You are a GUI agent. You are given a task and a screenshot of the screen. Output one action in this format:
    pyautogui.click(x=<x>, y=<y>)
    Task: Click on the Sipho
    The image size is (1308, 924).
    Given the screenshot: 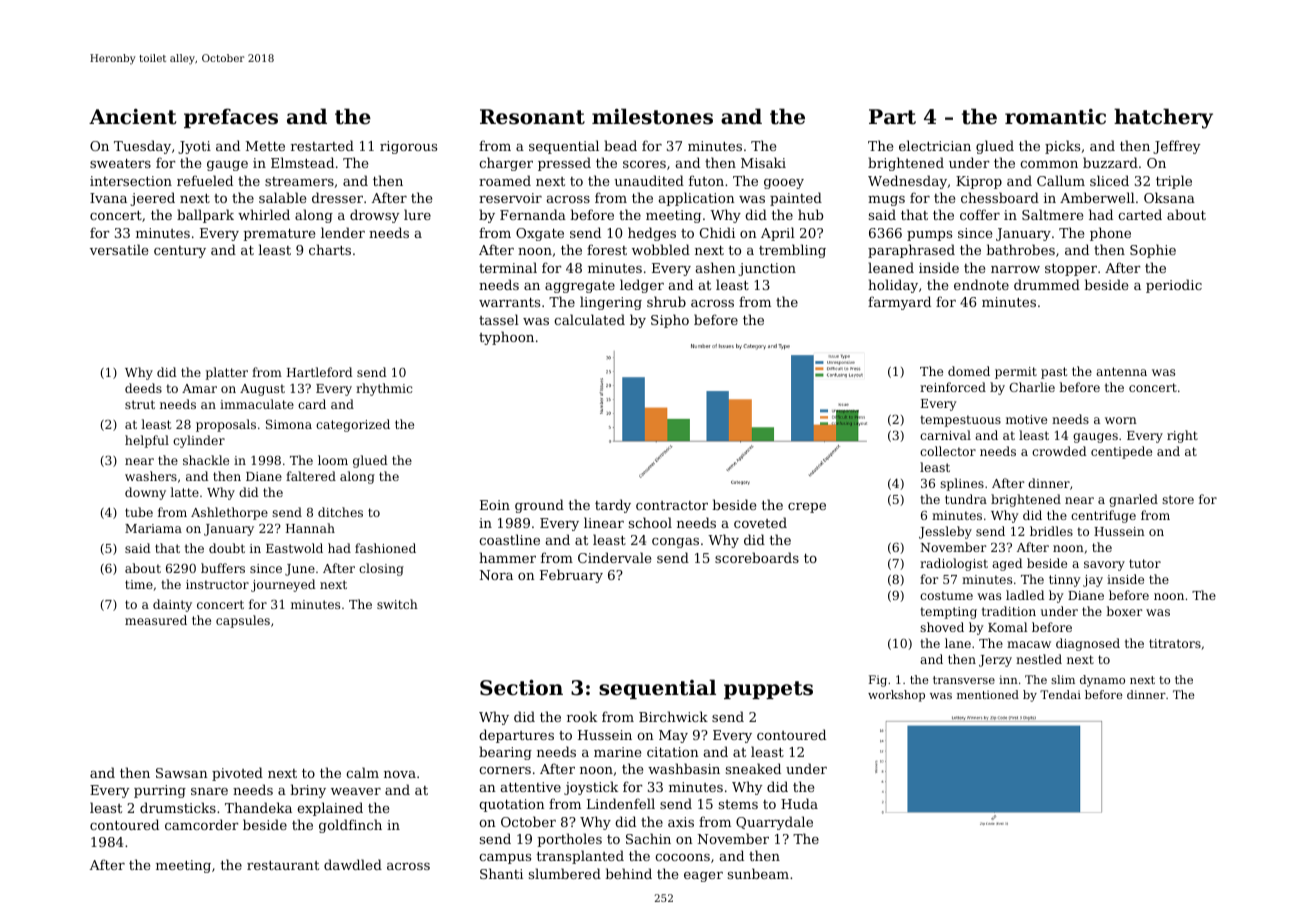 What is the action you would take?
    pyautogui.click(x=670, y=321)
